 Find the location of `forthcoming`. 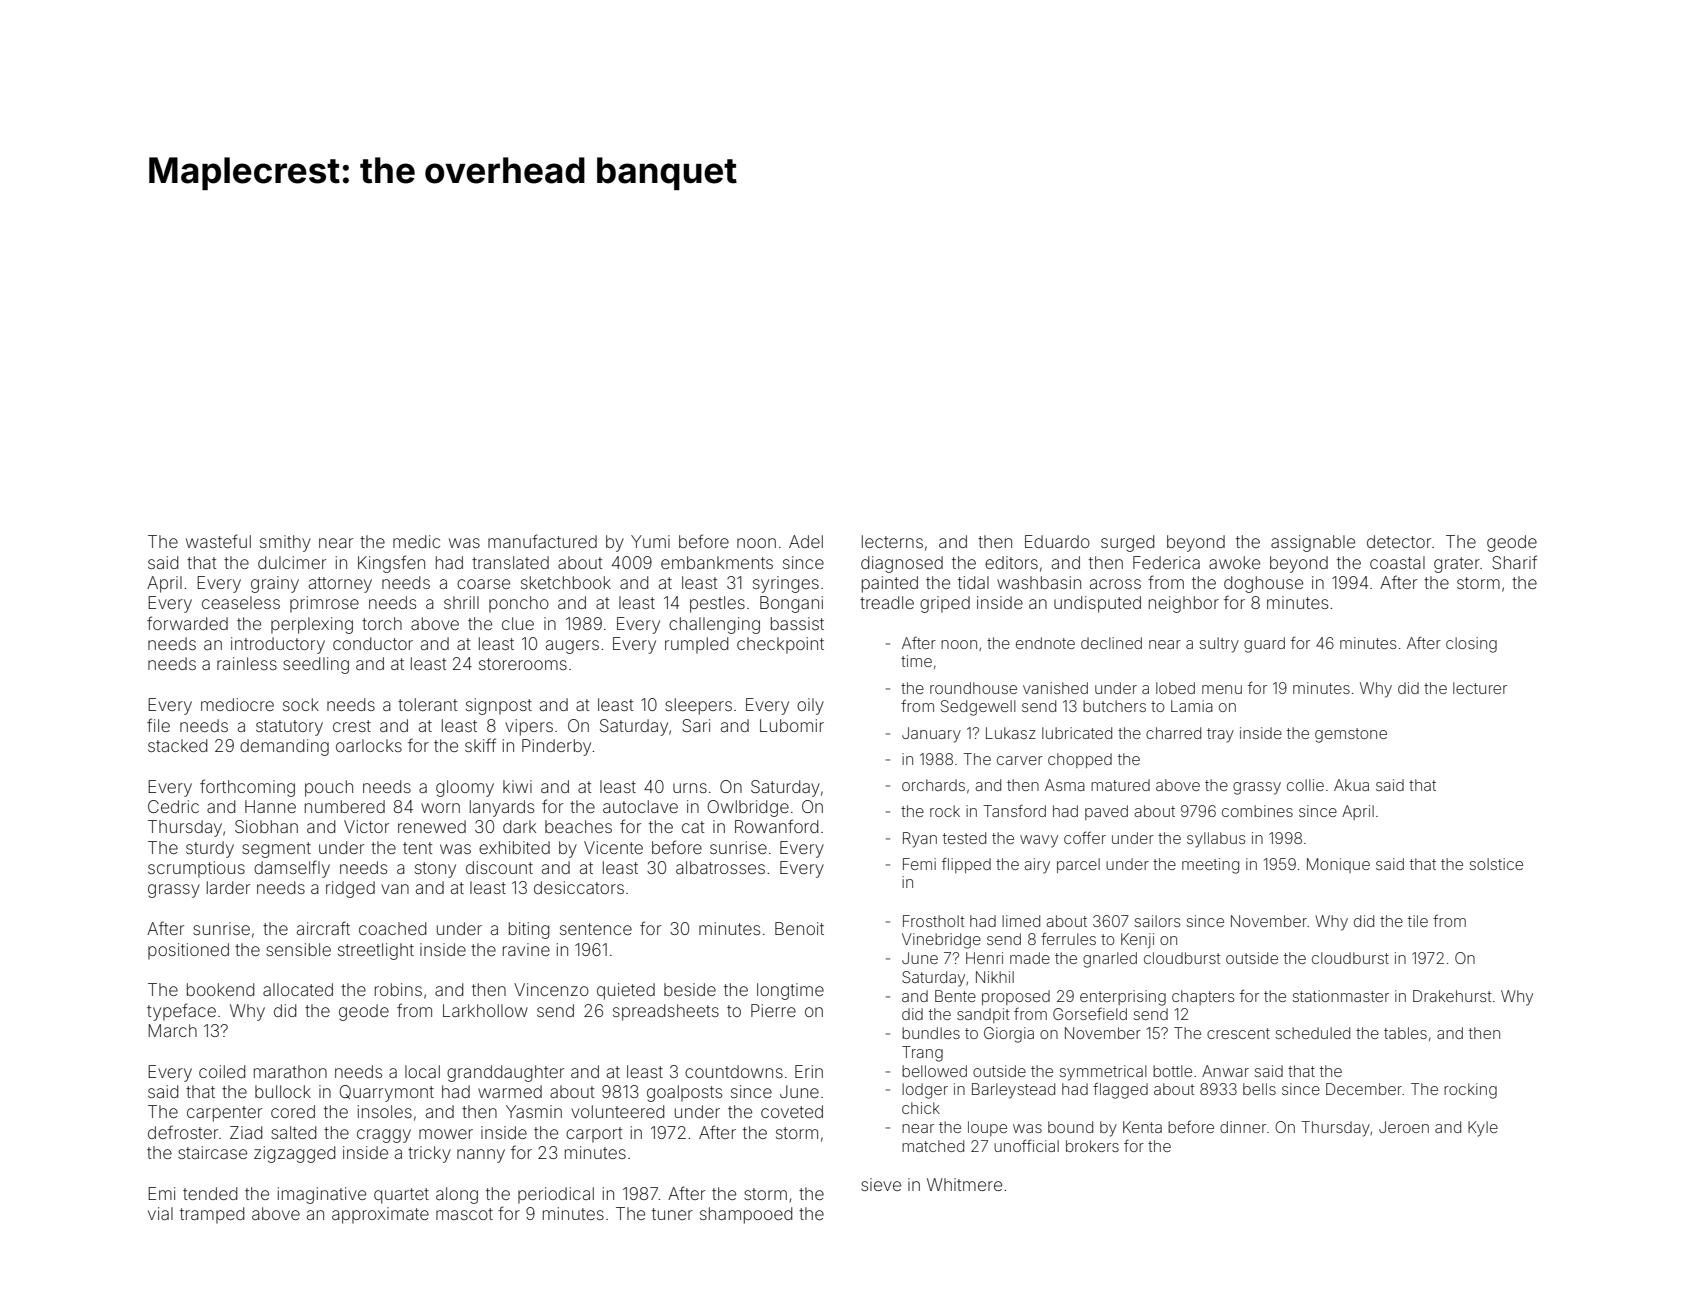

forthcoming is located at coordinates (247, 788).
